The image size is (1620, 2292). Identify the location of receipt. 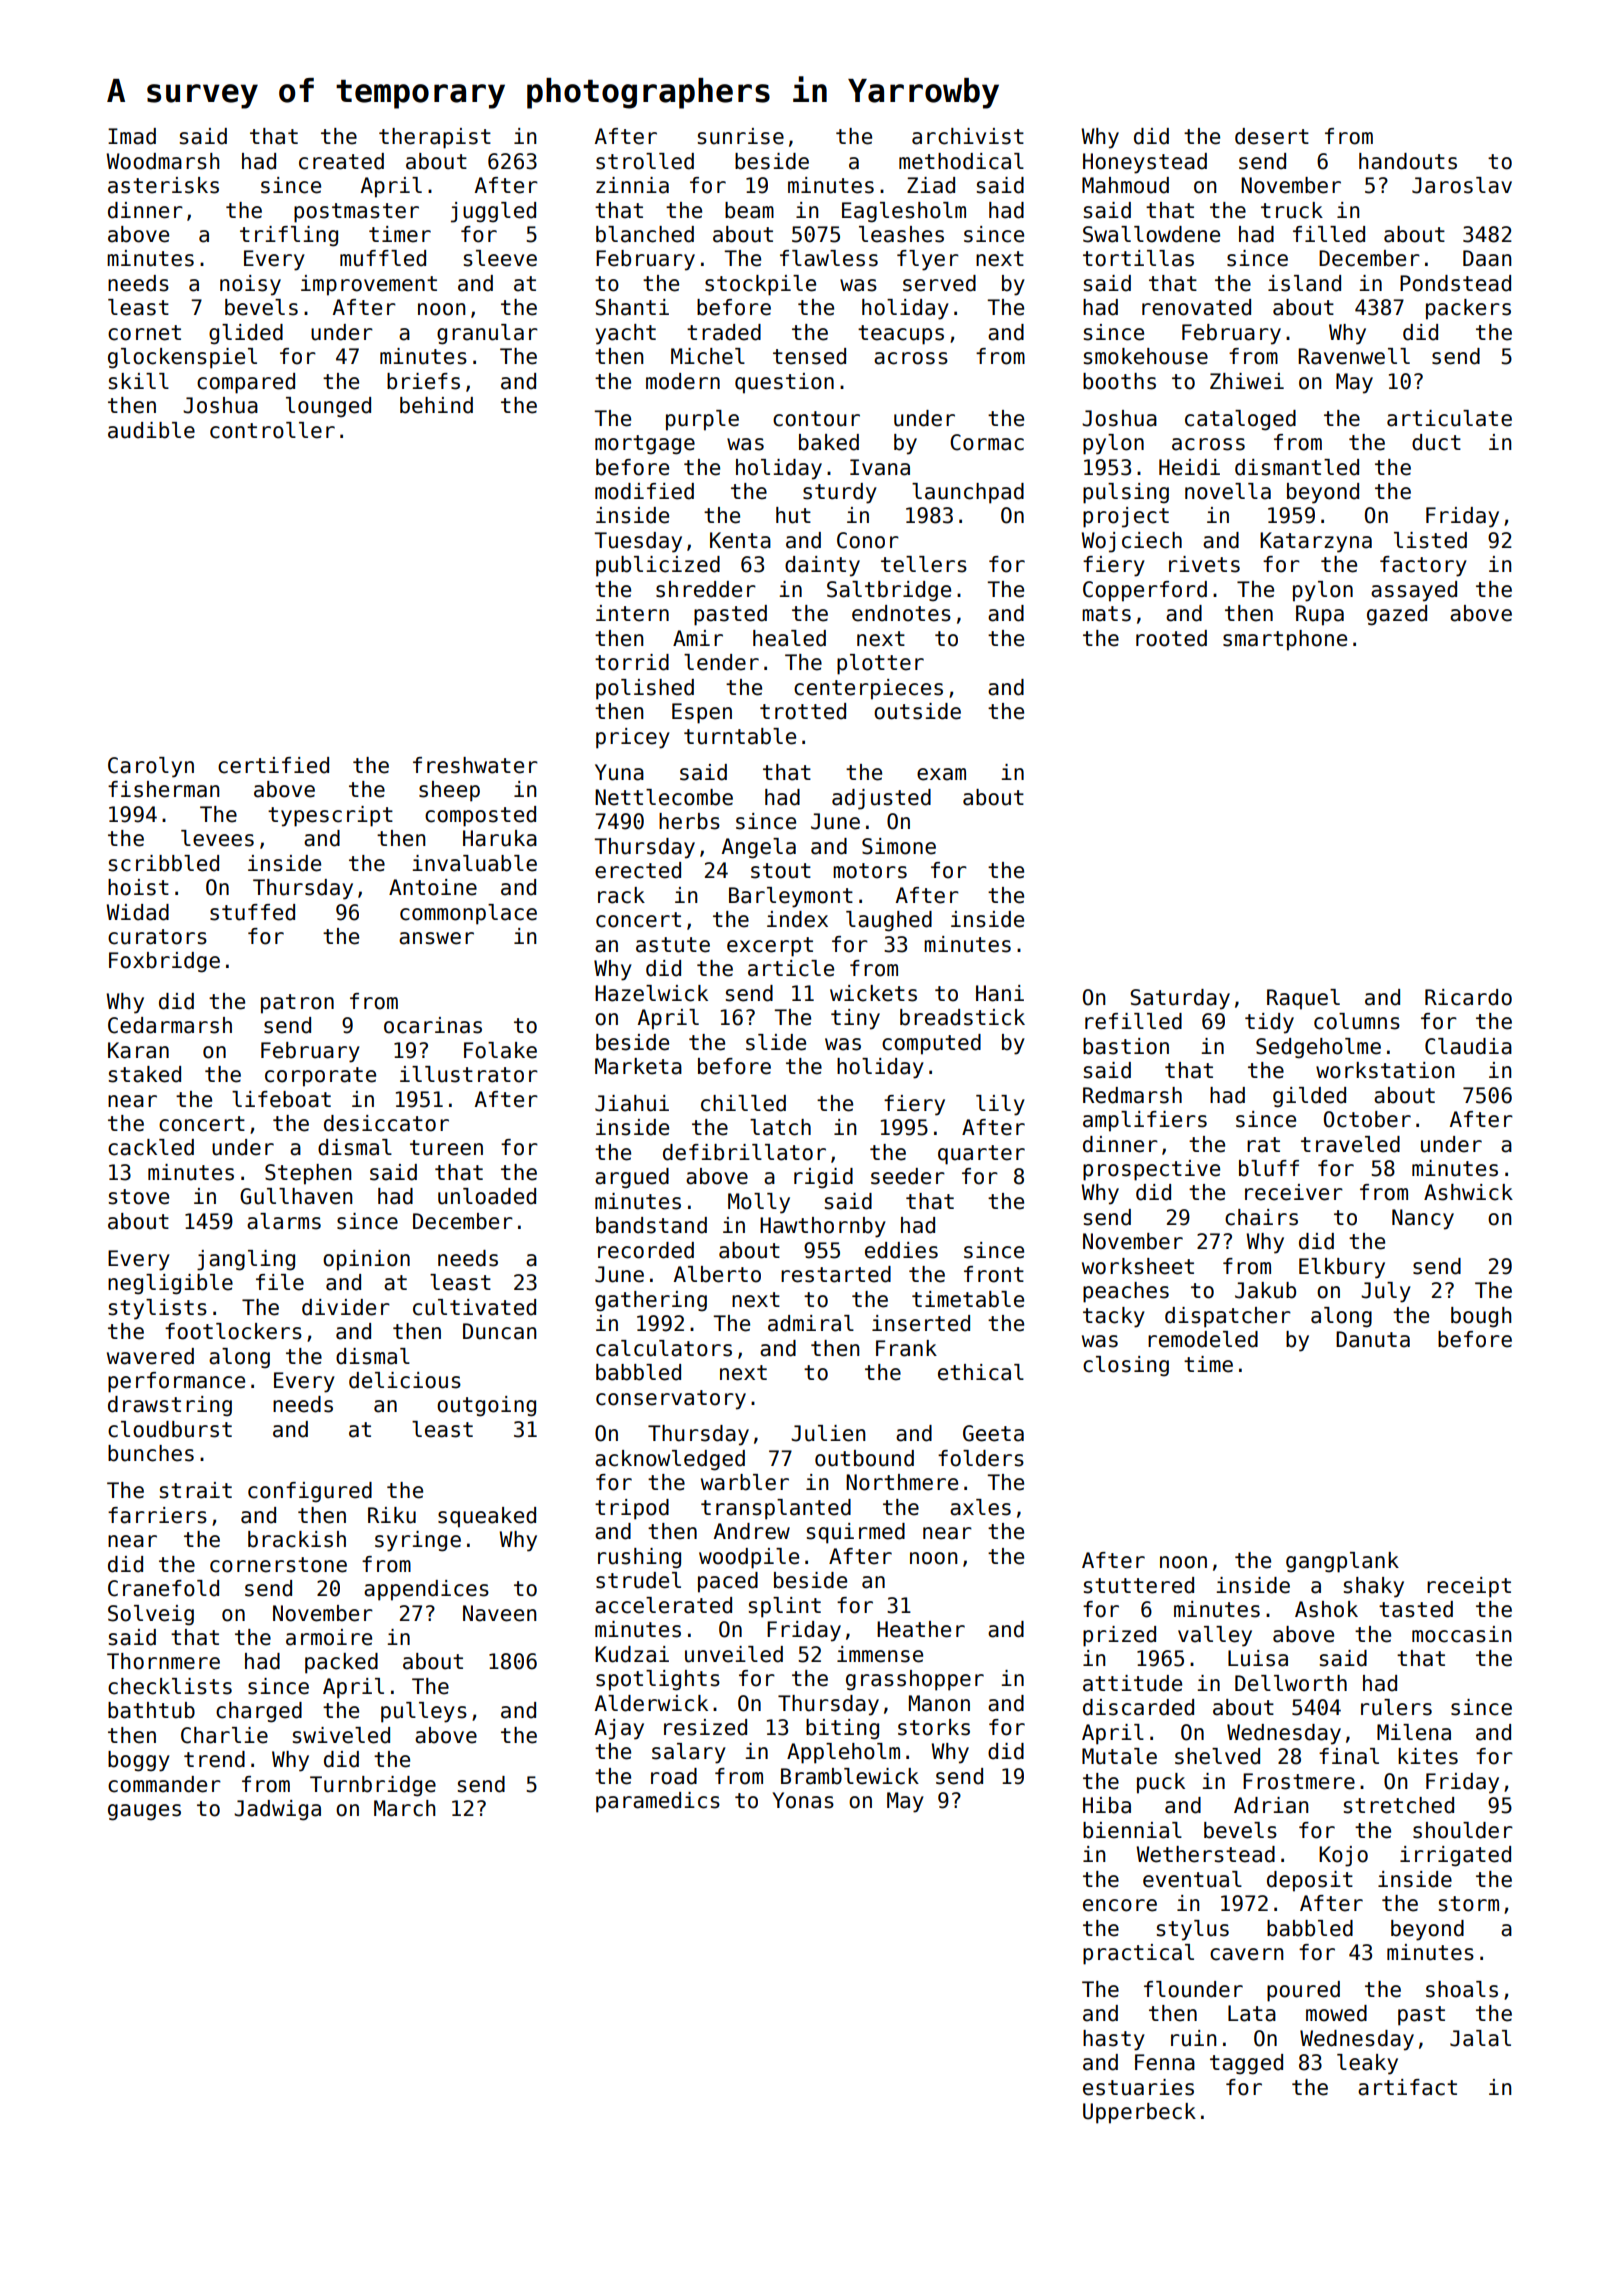
(1469, 1587).
